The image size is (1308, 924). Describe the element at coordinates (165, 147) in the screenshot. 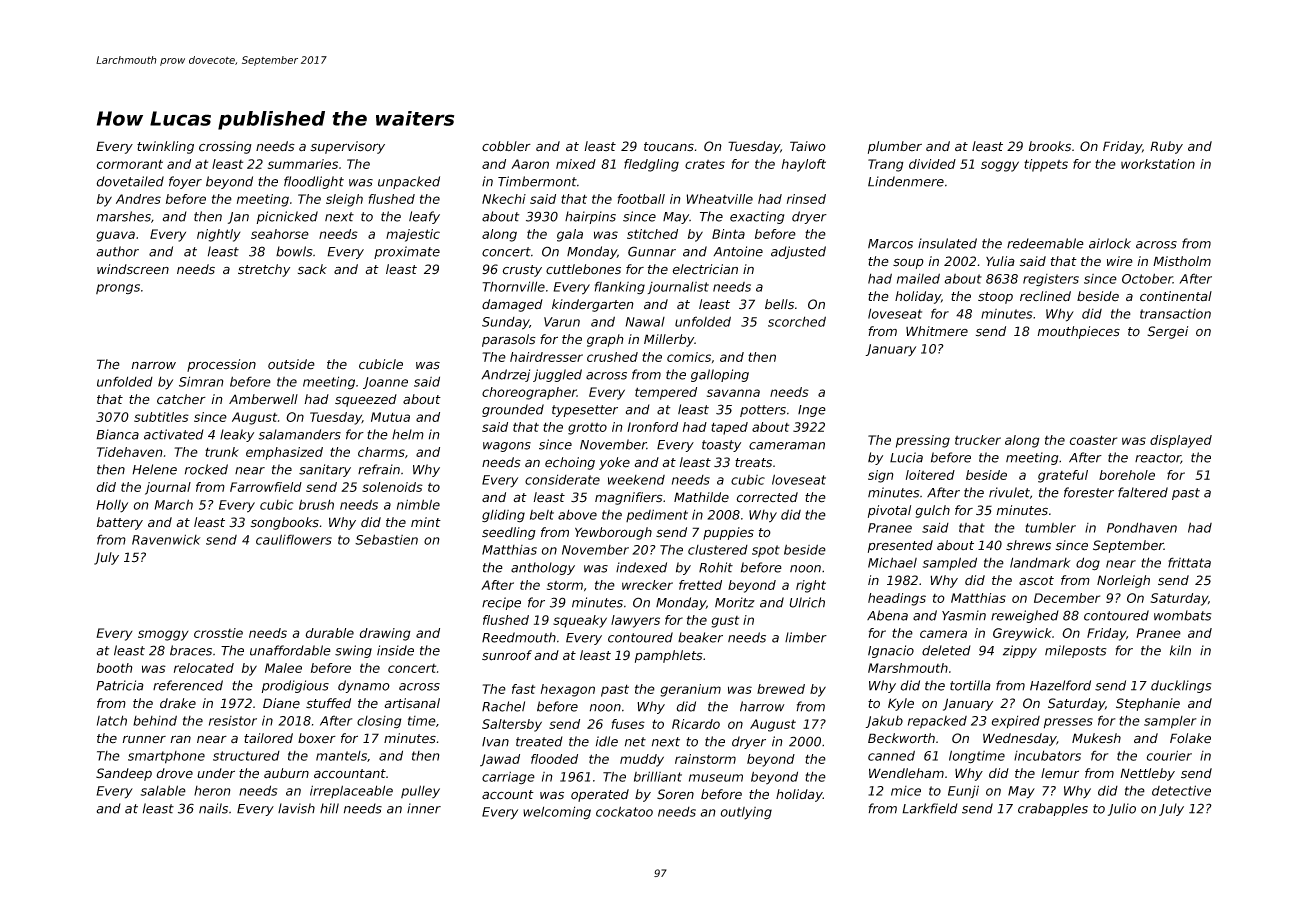

I see `twinkling` at that location.
